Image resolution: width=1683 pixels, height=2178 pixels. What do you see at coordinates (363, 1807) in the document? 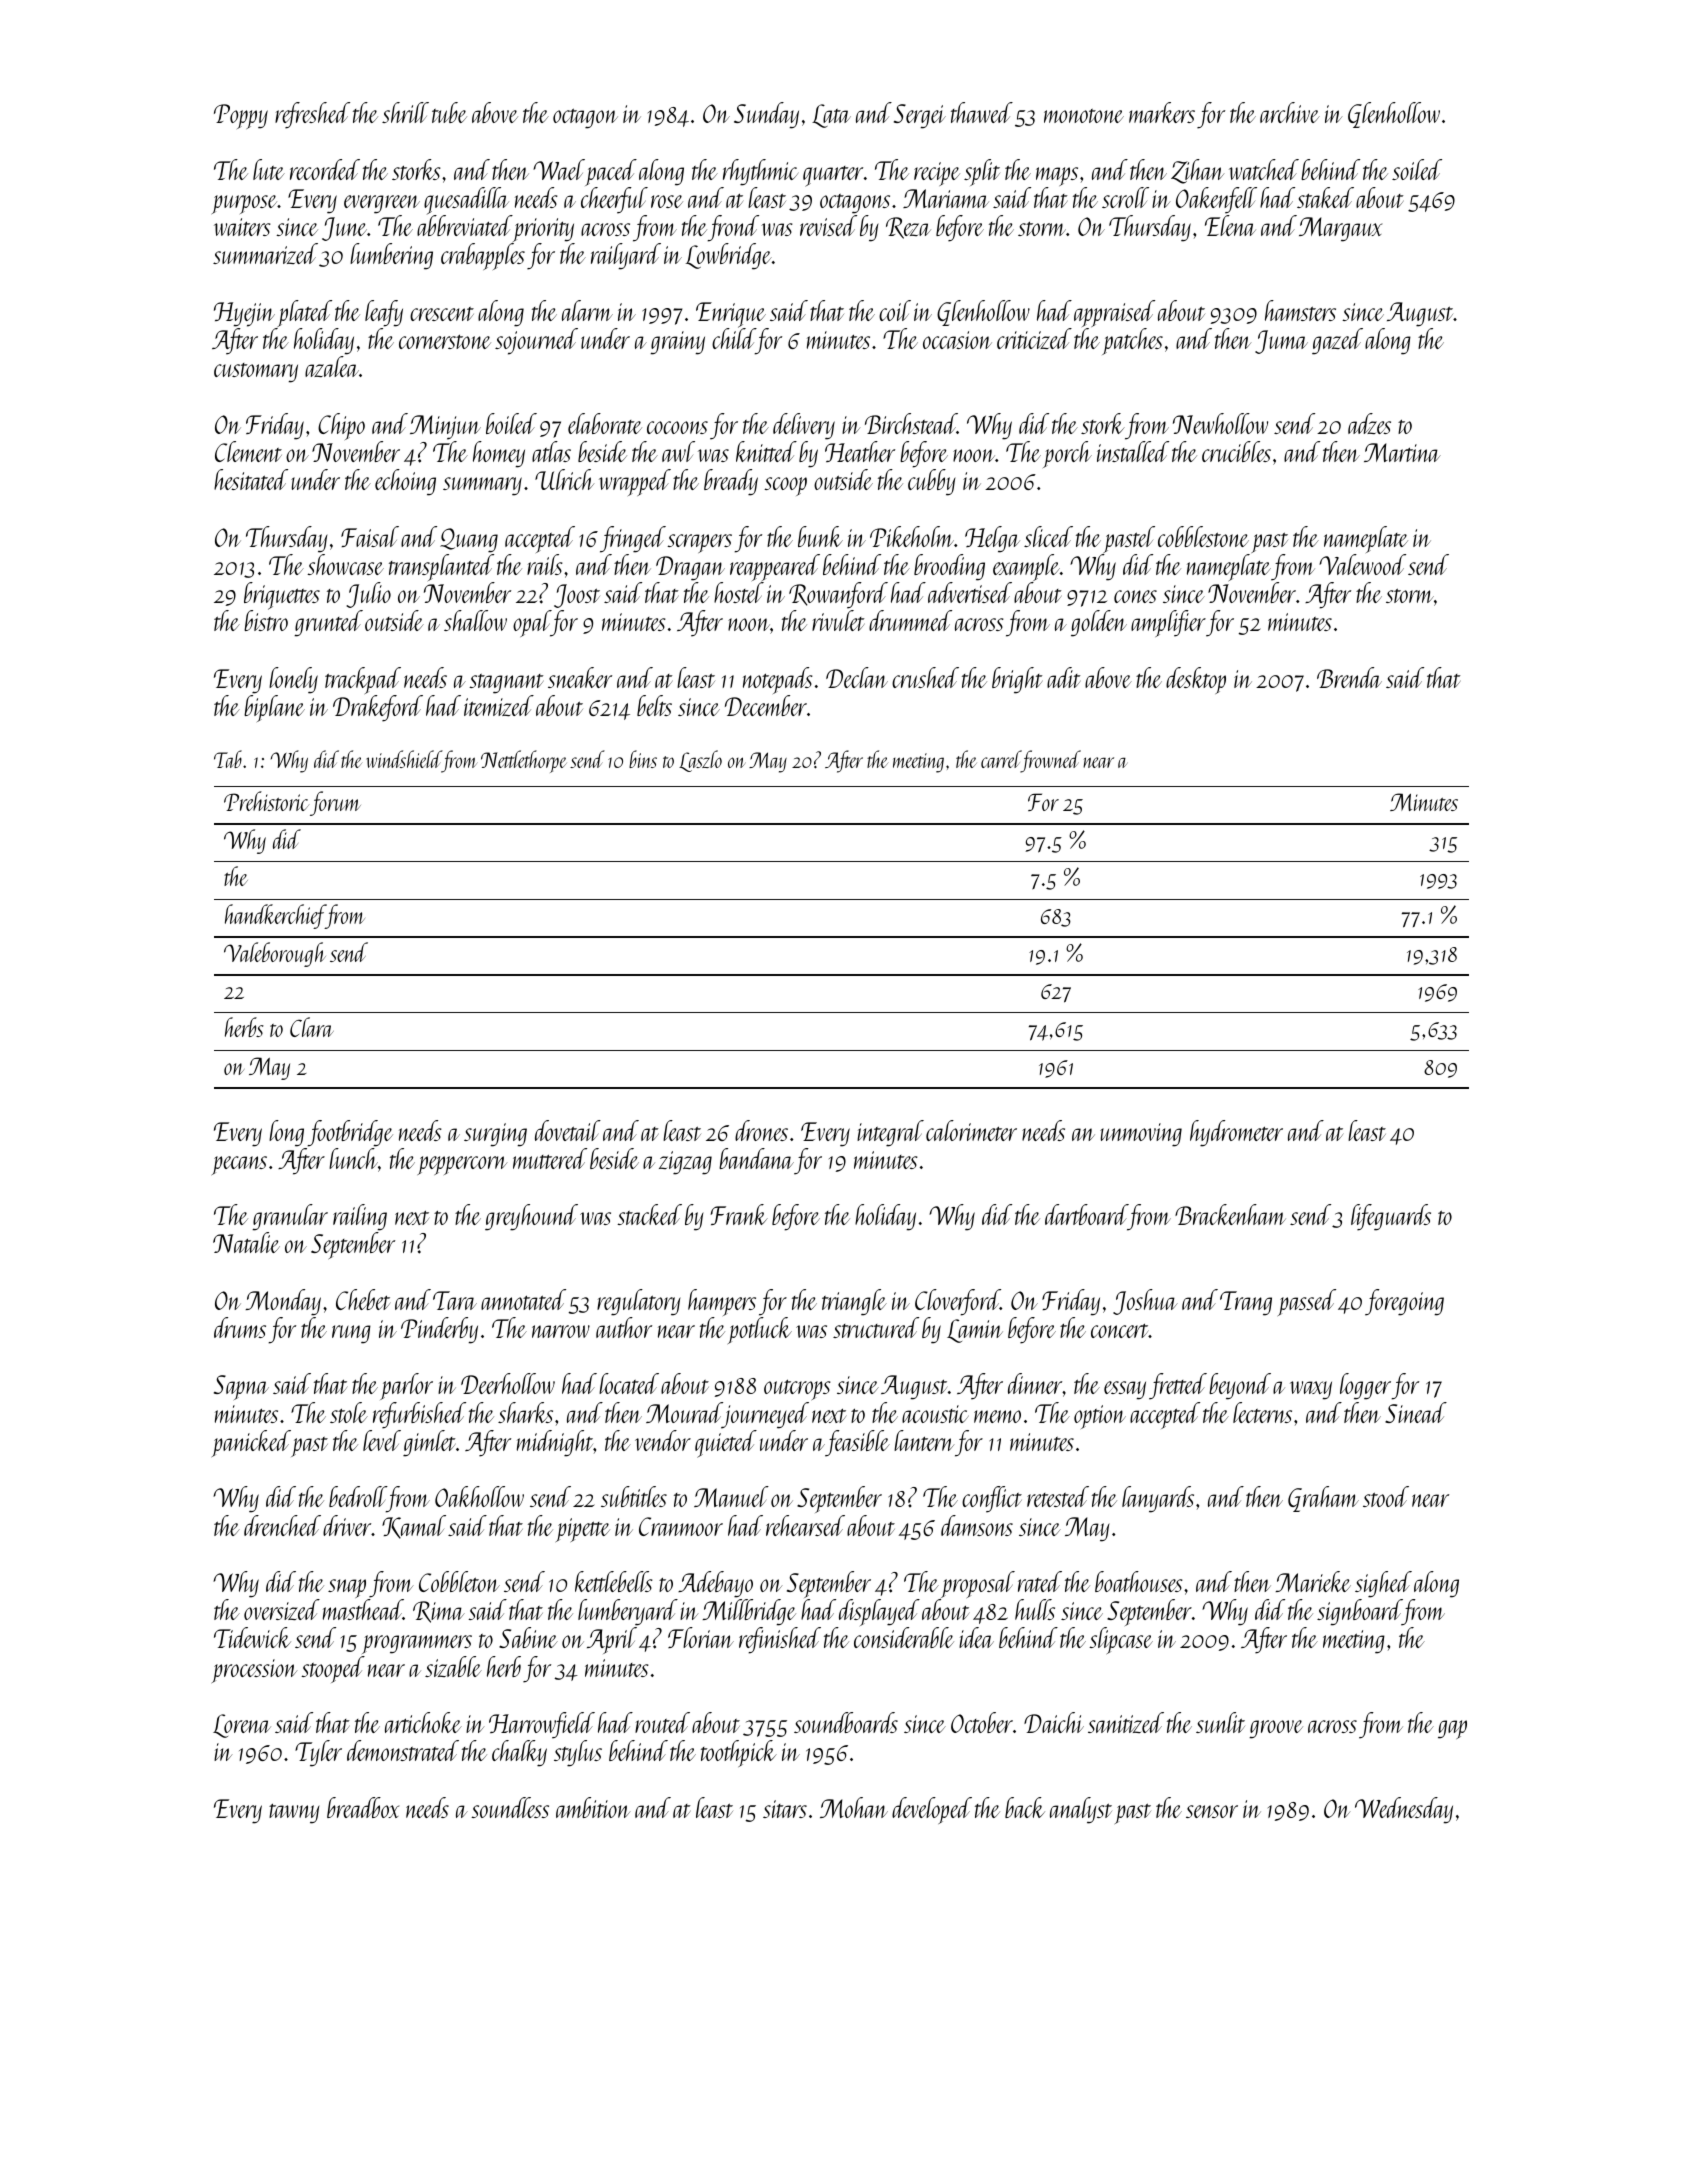
I see `breadbox` at bounding box center [363, 1807].
